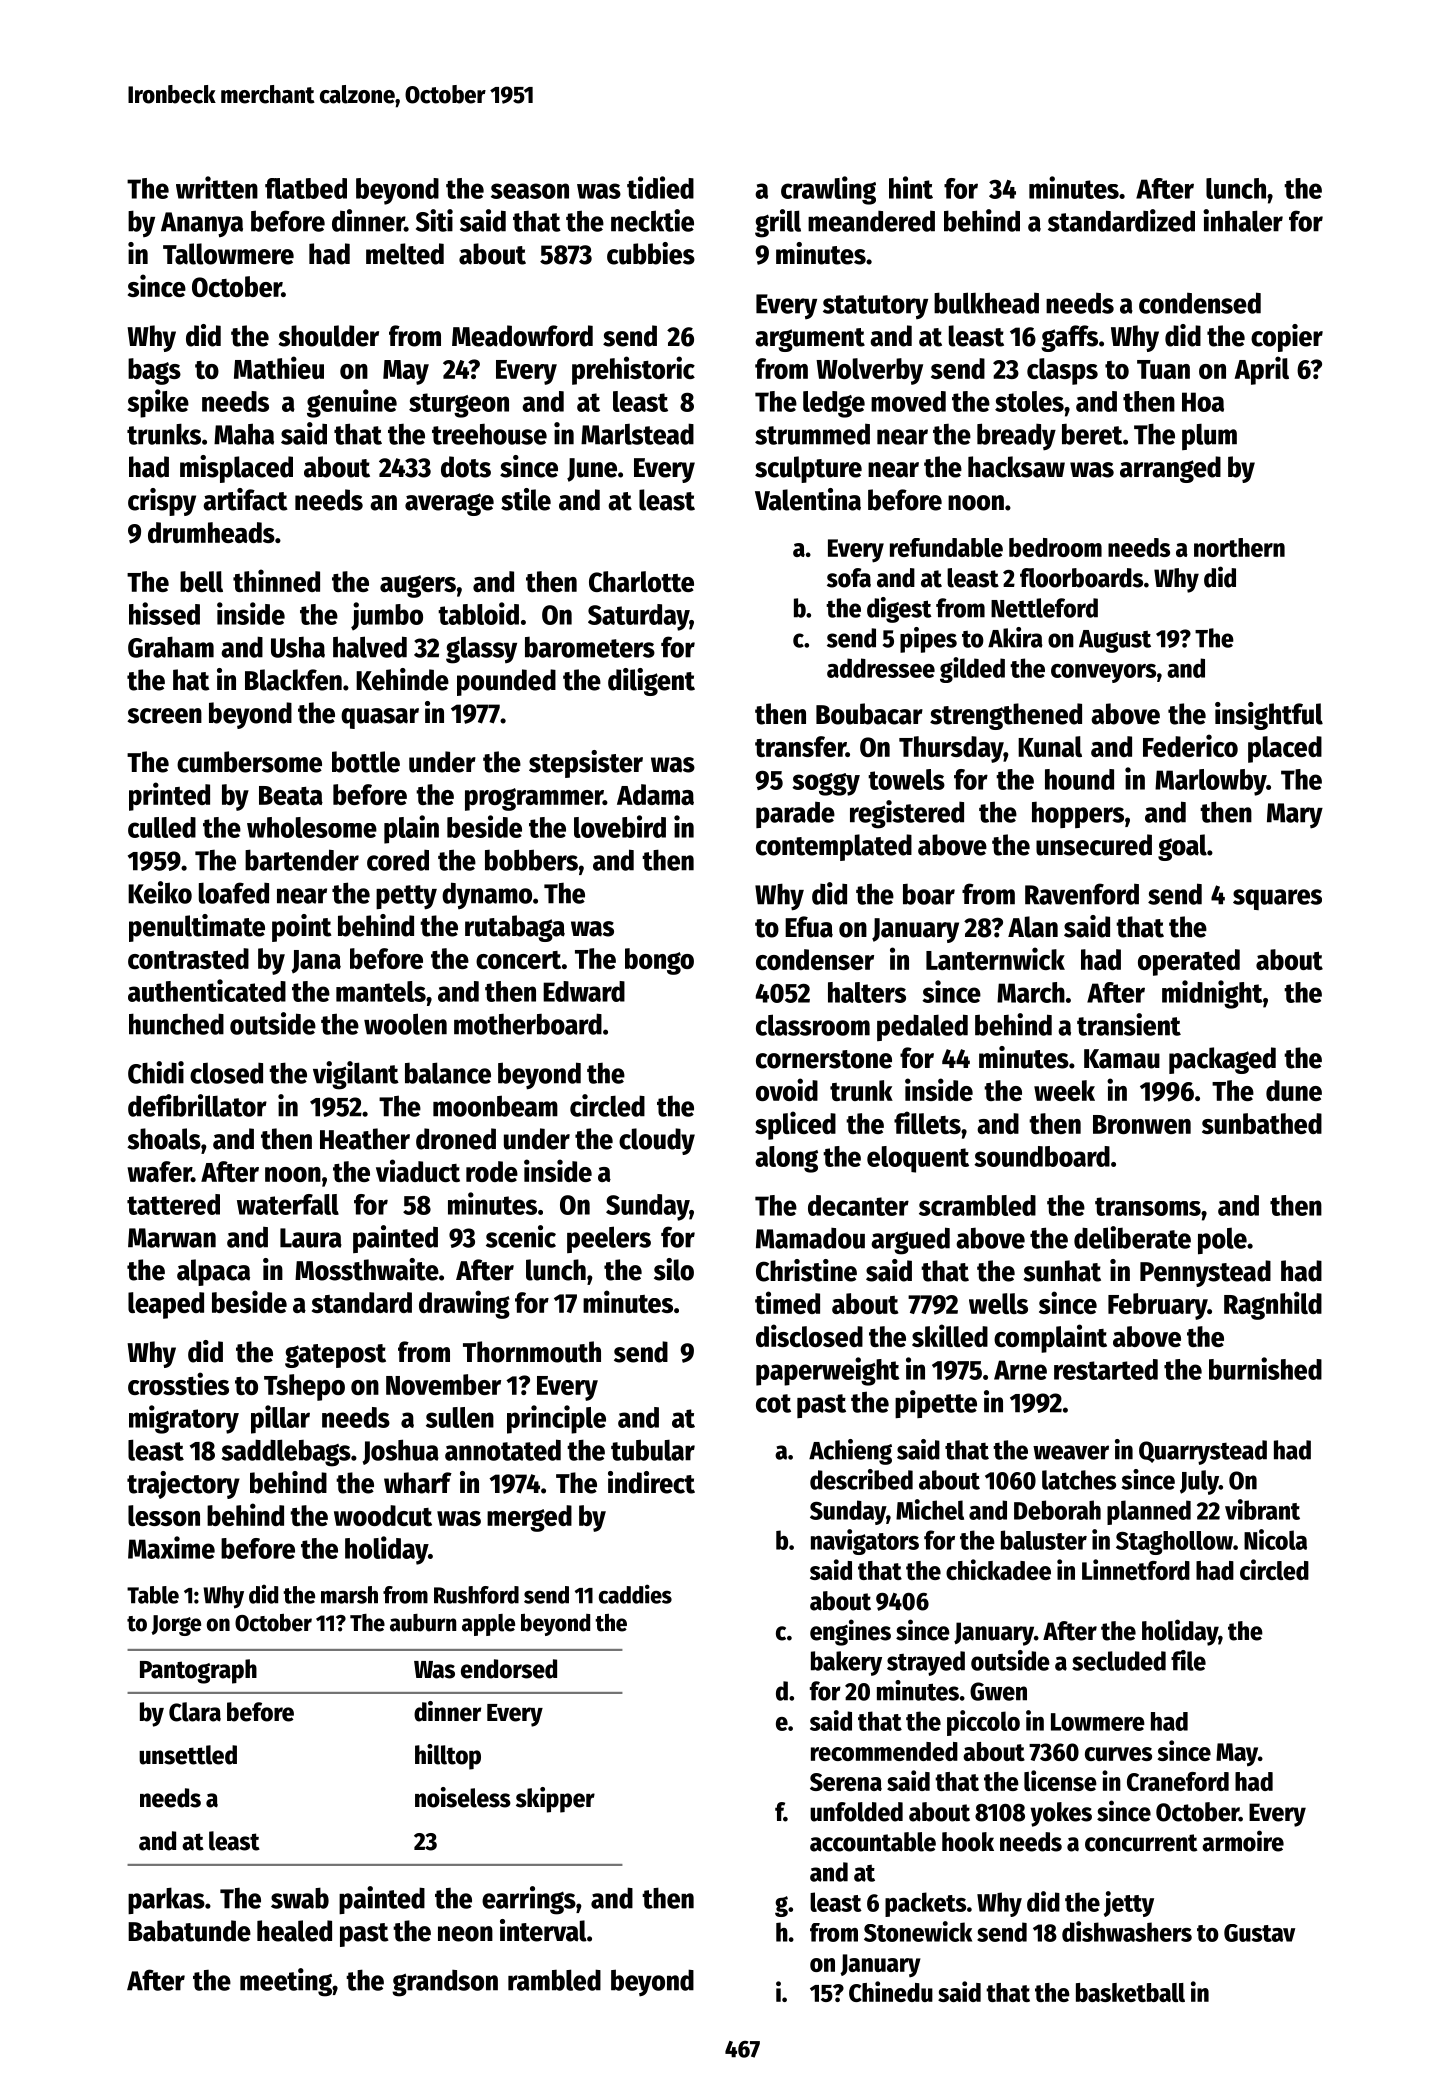 This screenshot has height=2100, width=1450. What do you see at coordinates (660, 187) in the screenshot?
I see `tidied` at bounding box center [660, 187].
